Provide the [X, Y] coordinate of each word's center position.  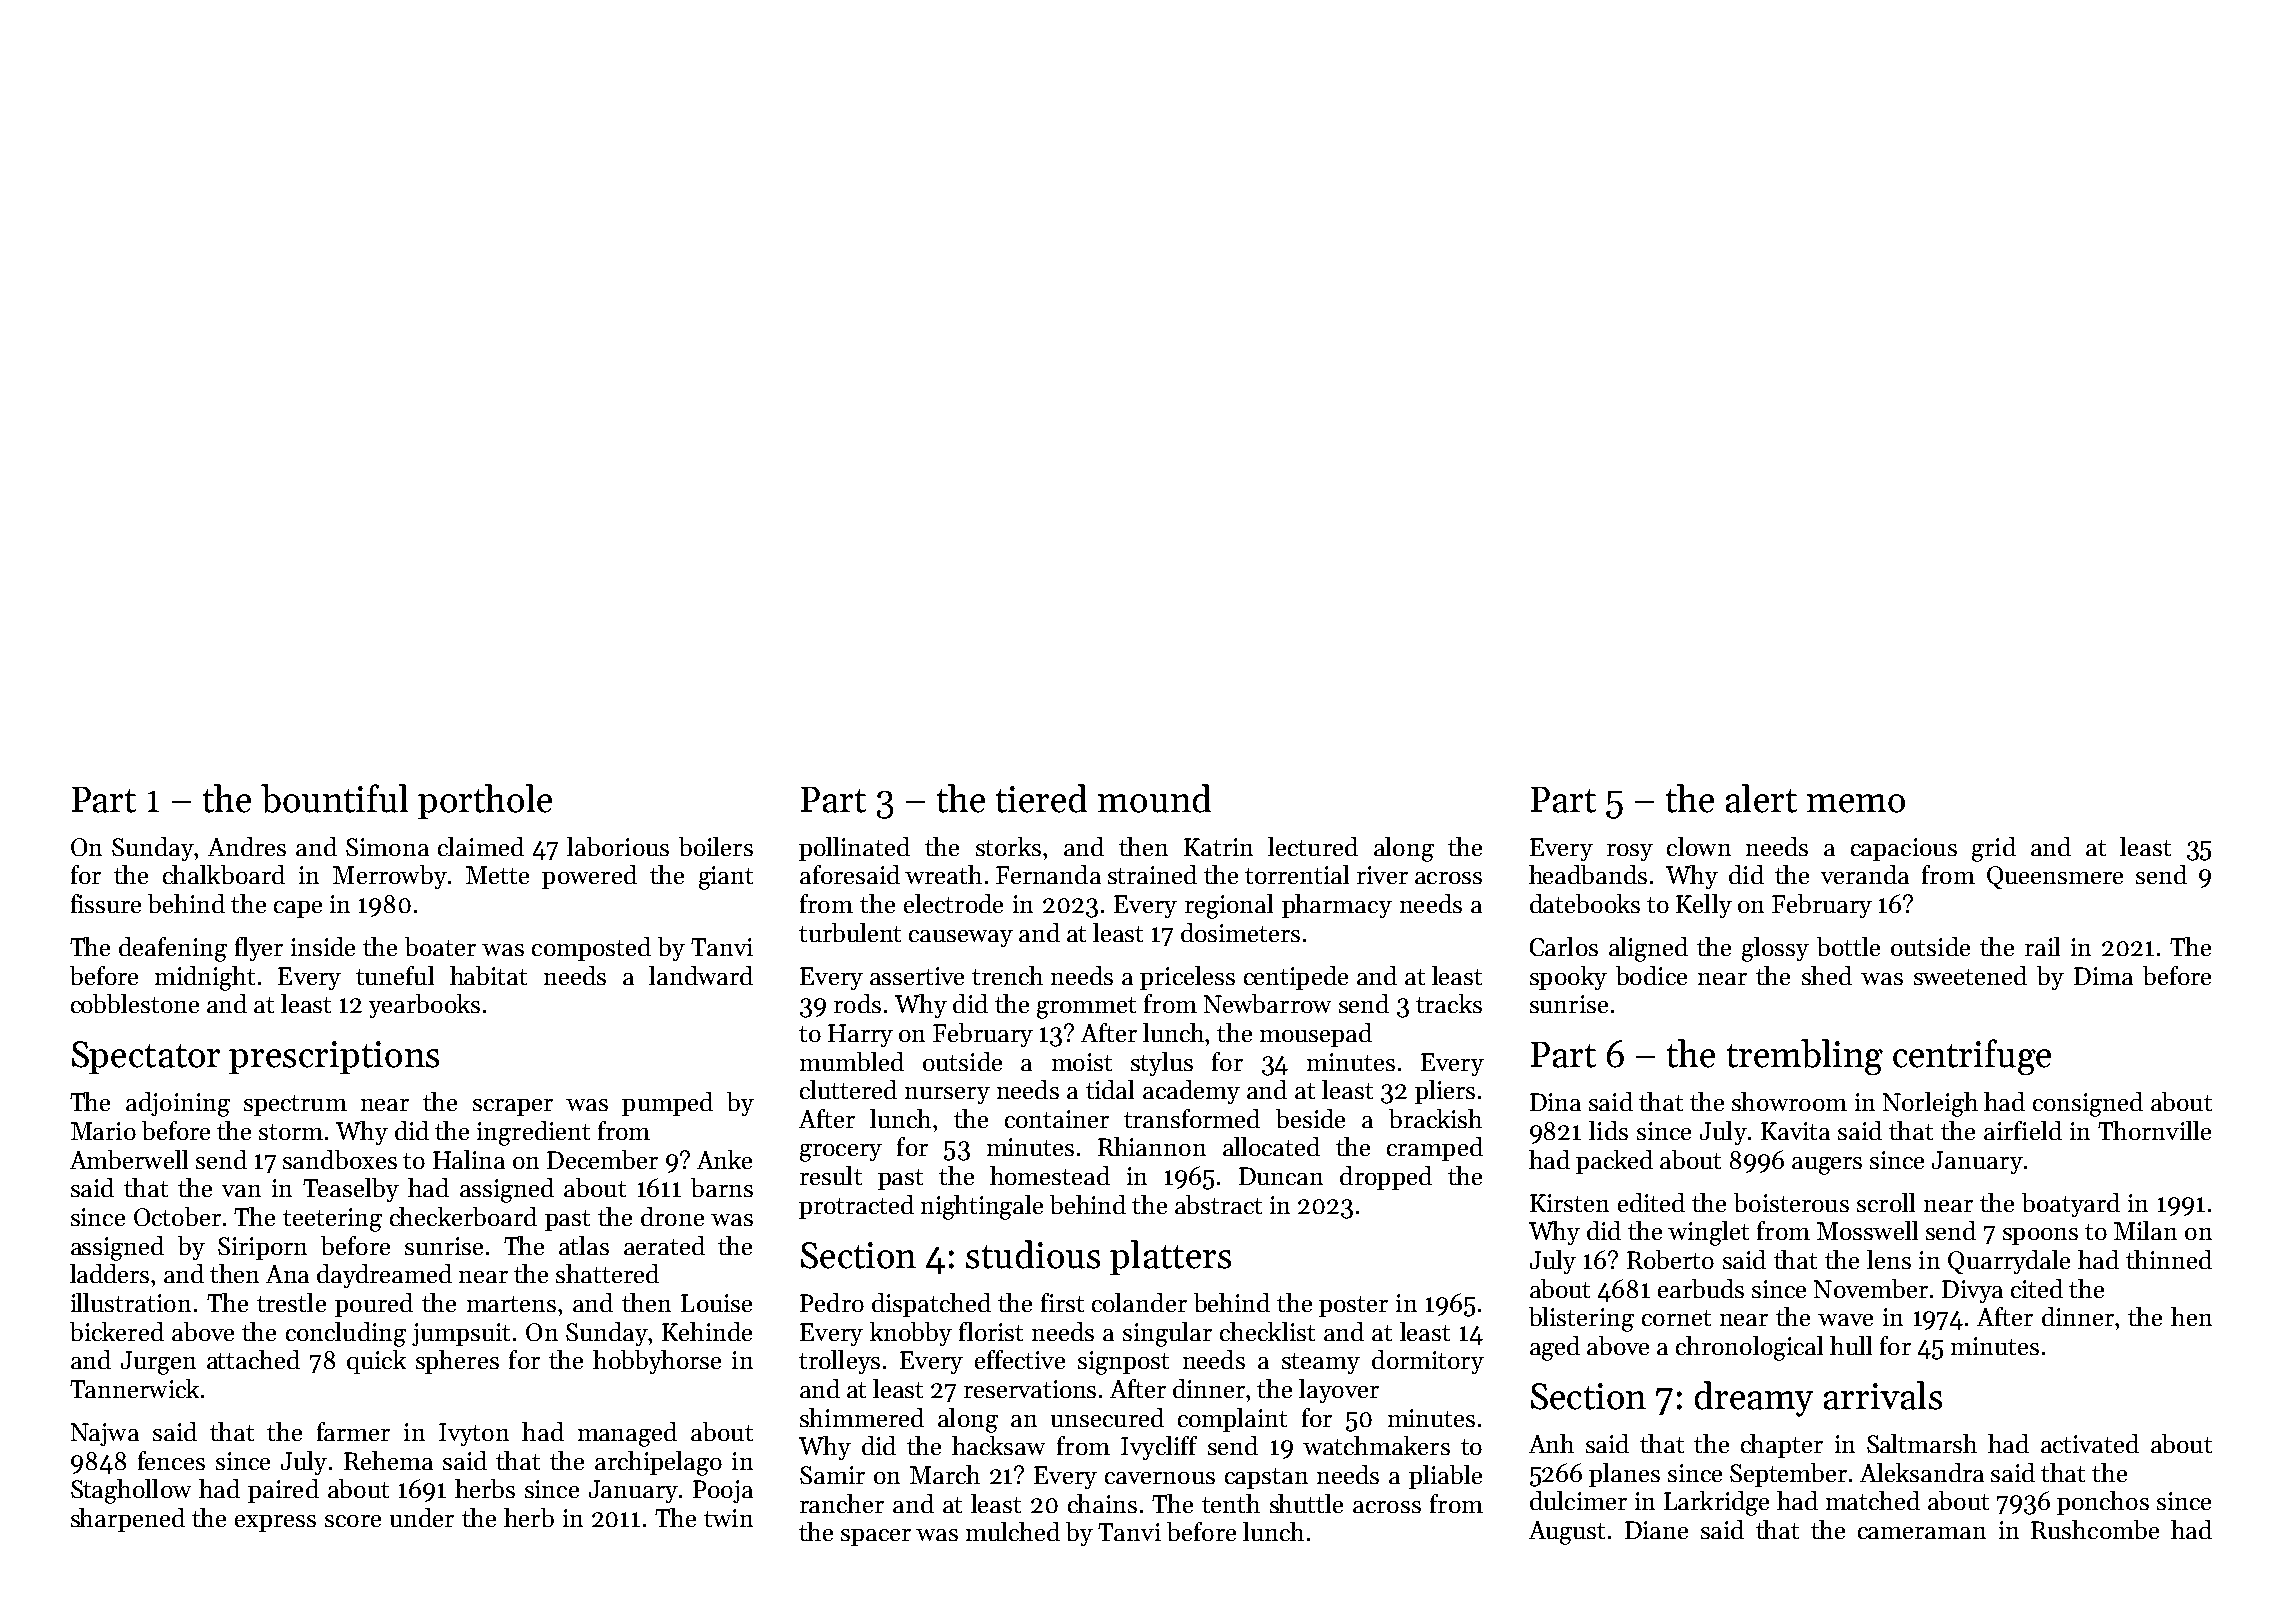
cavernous [1160, 1478]
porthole [485, 801]
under [422, 1517]
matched [1873, 1500]
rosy [1630, 852]
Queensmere [2055, 877]
